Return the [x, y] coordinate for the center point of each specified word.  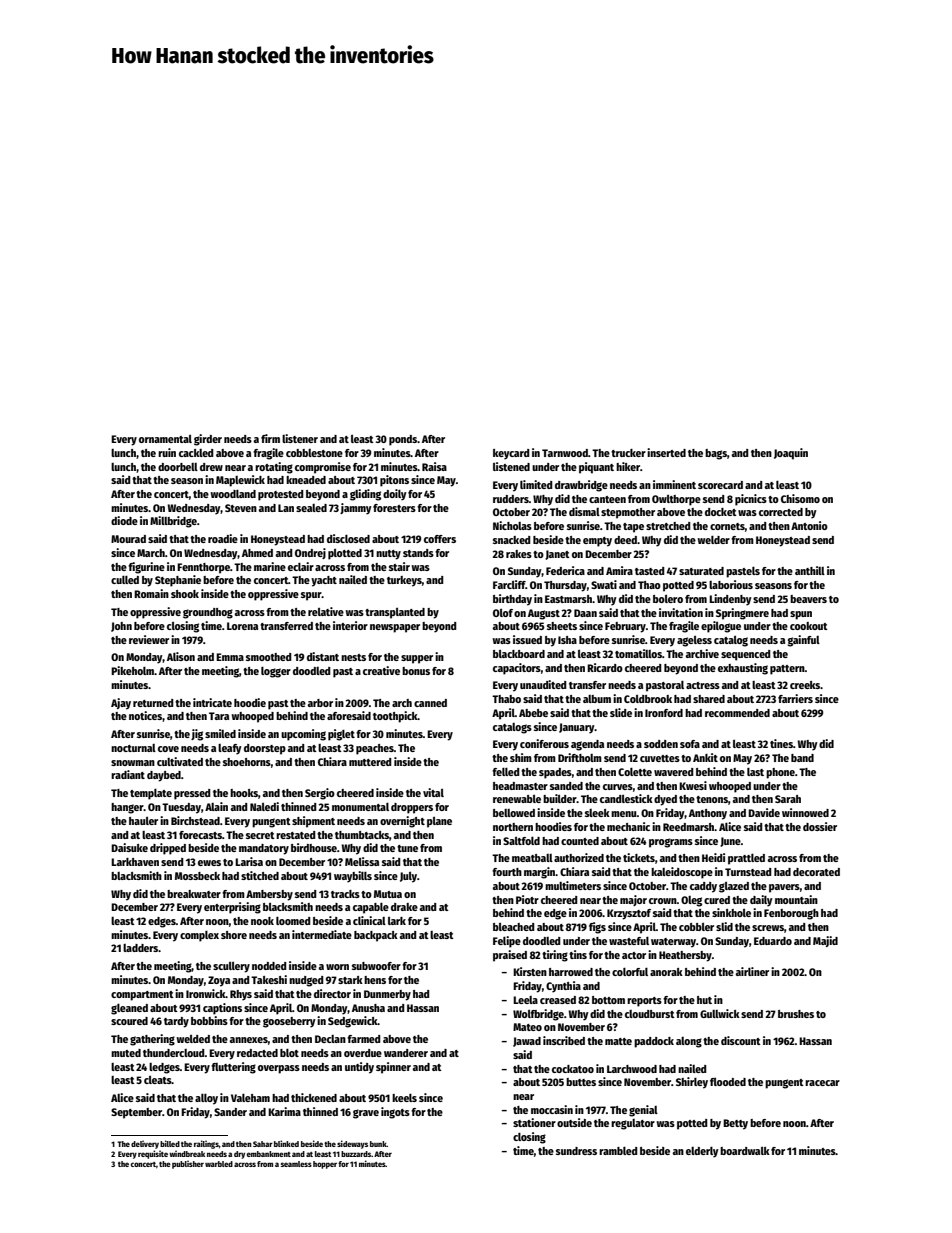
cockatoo [573, 1069]
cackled [196, 453]
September [136, 1113]
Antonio [809, 525]
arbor [320, 703]
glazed [734, 887]
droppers [412, 808]
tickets [639, 857]
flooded [728, 1082]
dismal [584, 511]
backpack [376, 936]
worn [337, 967]
